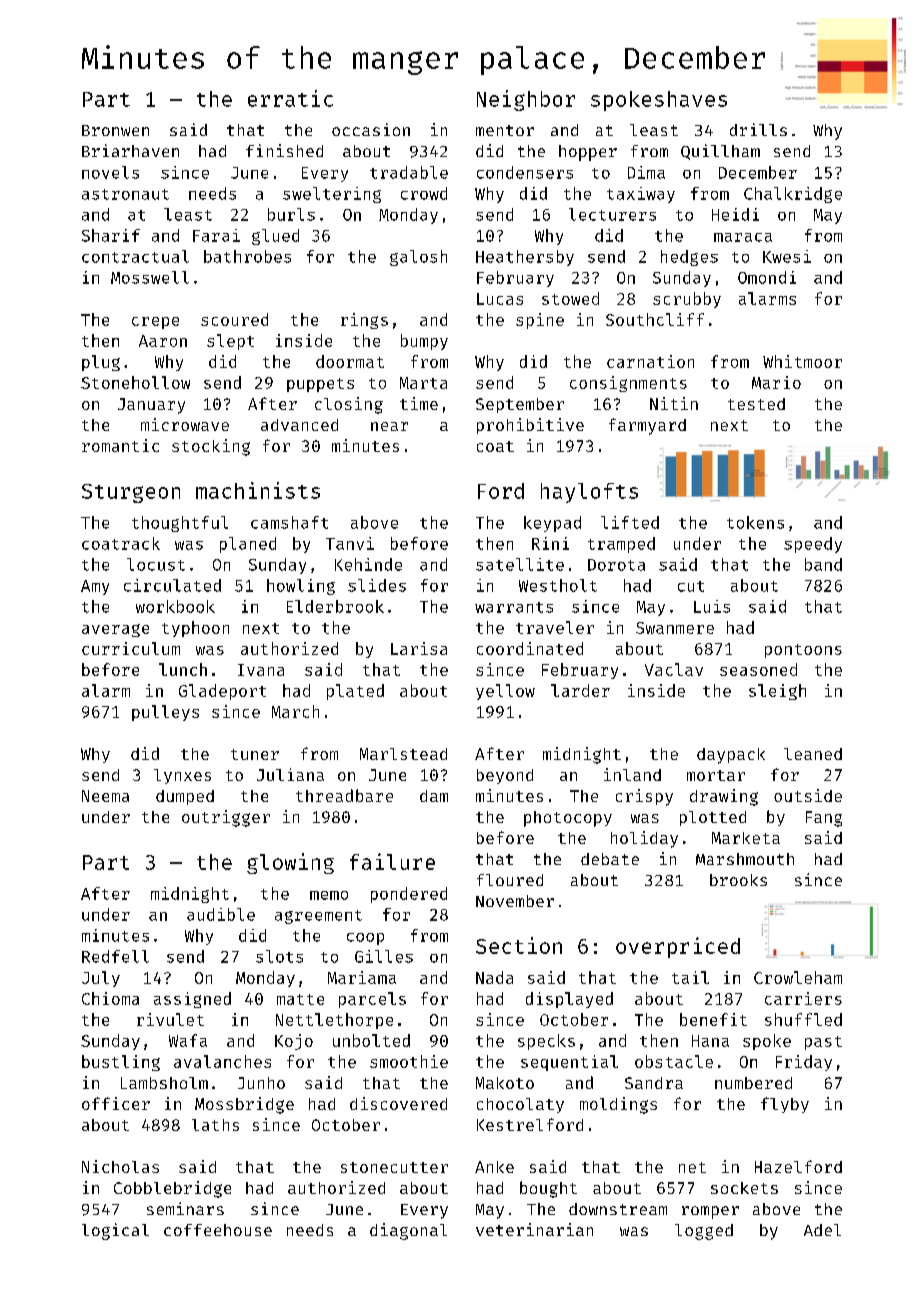  I want to click on lynxes, so click(182, 776).
